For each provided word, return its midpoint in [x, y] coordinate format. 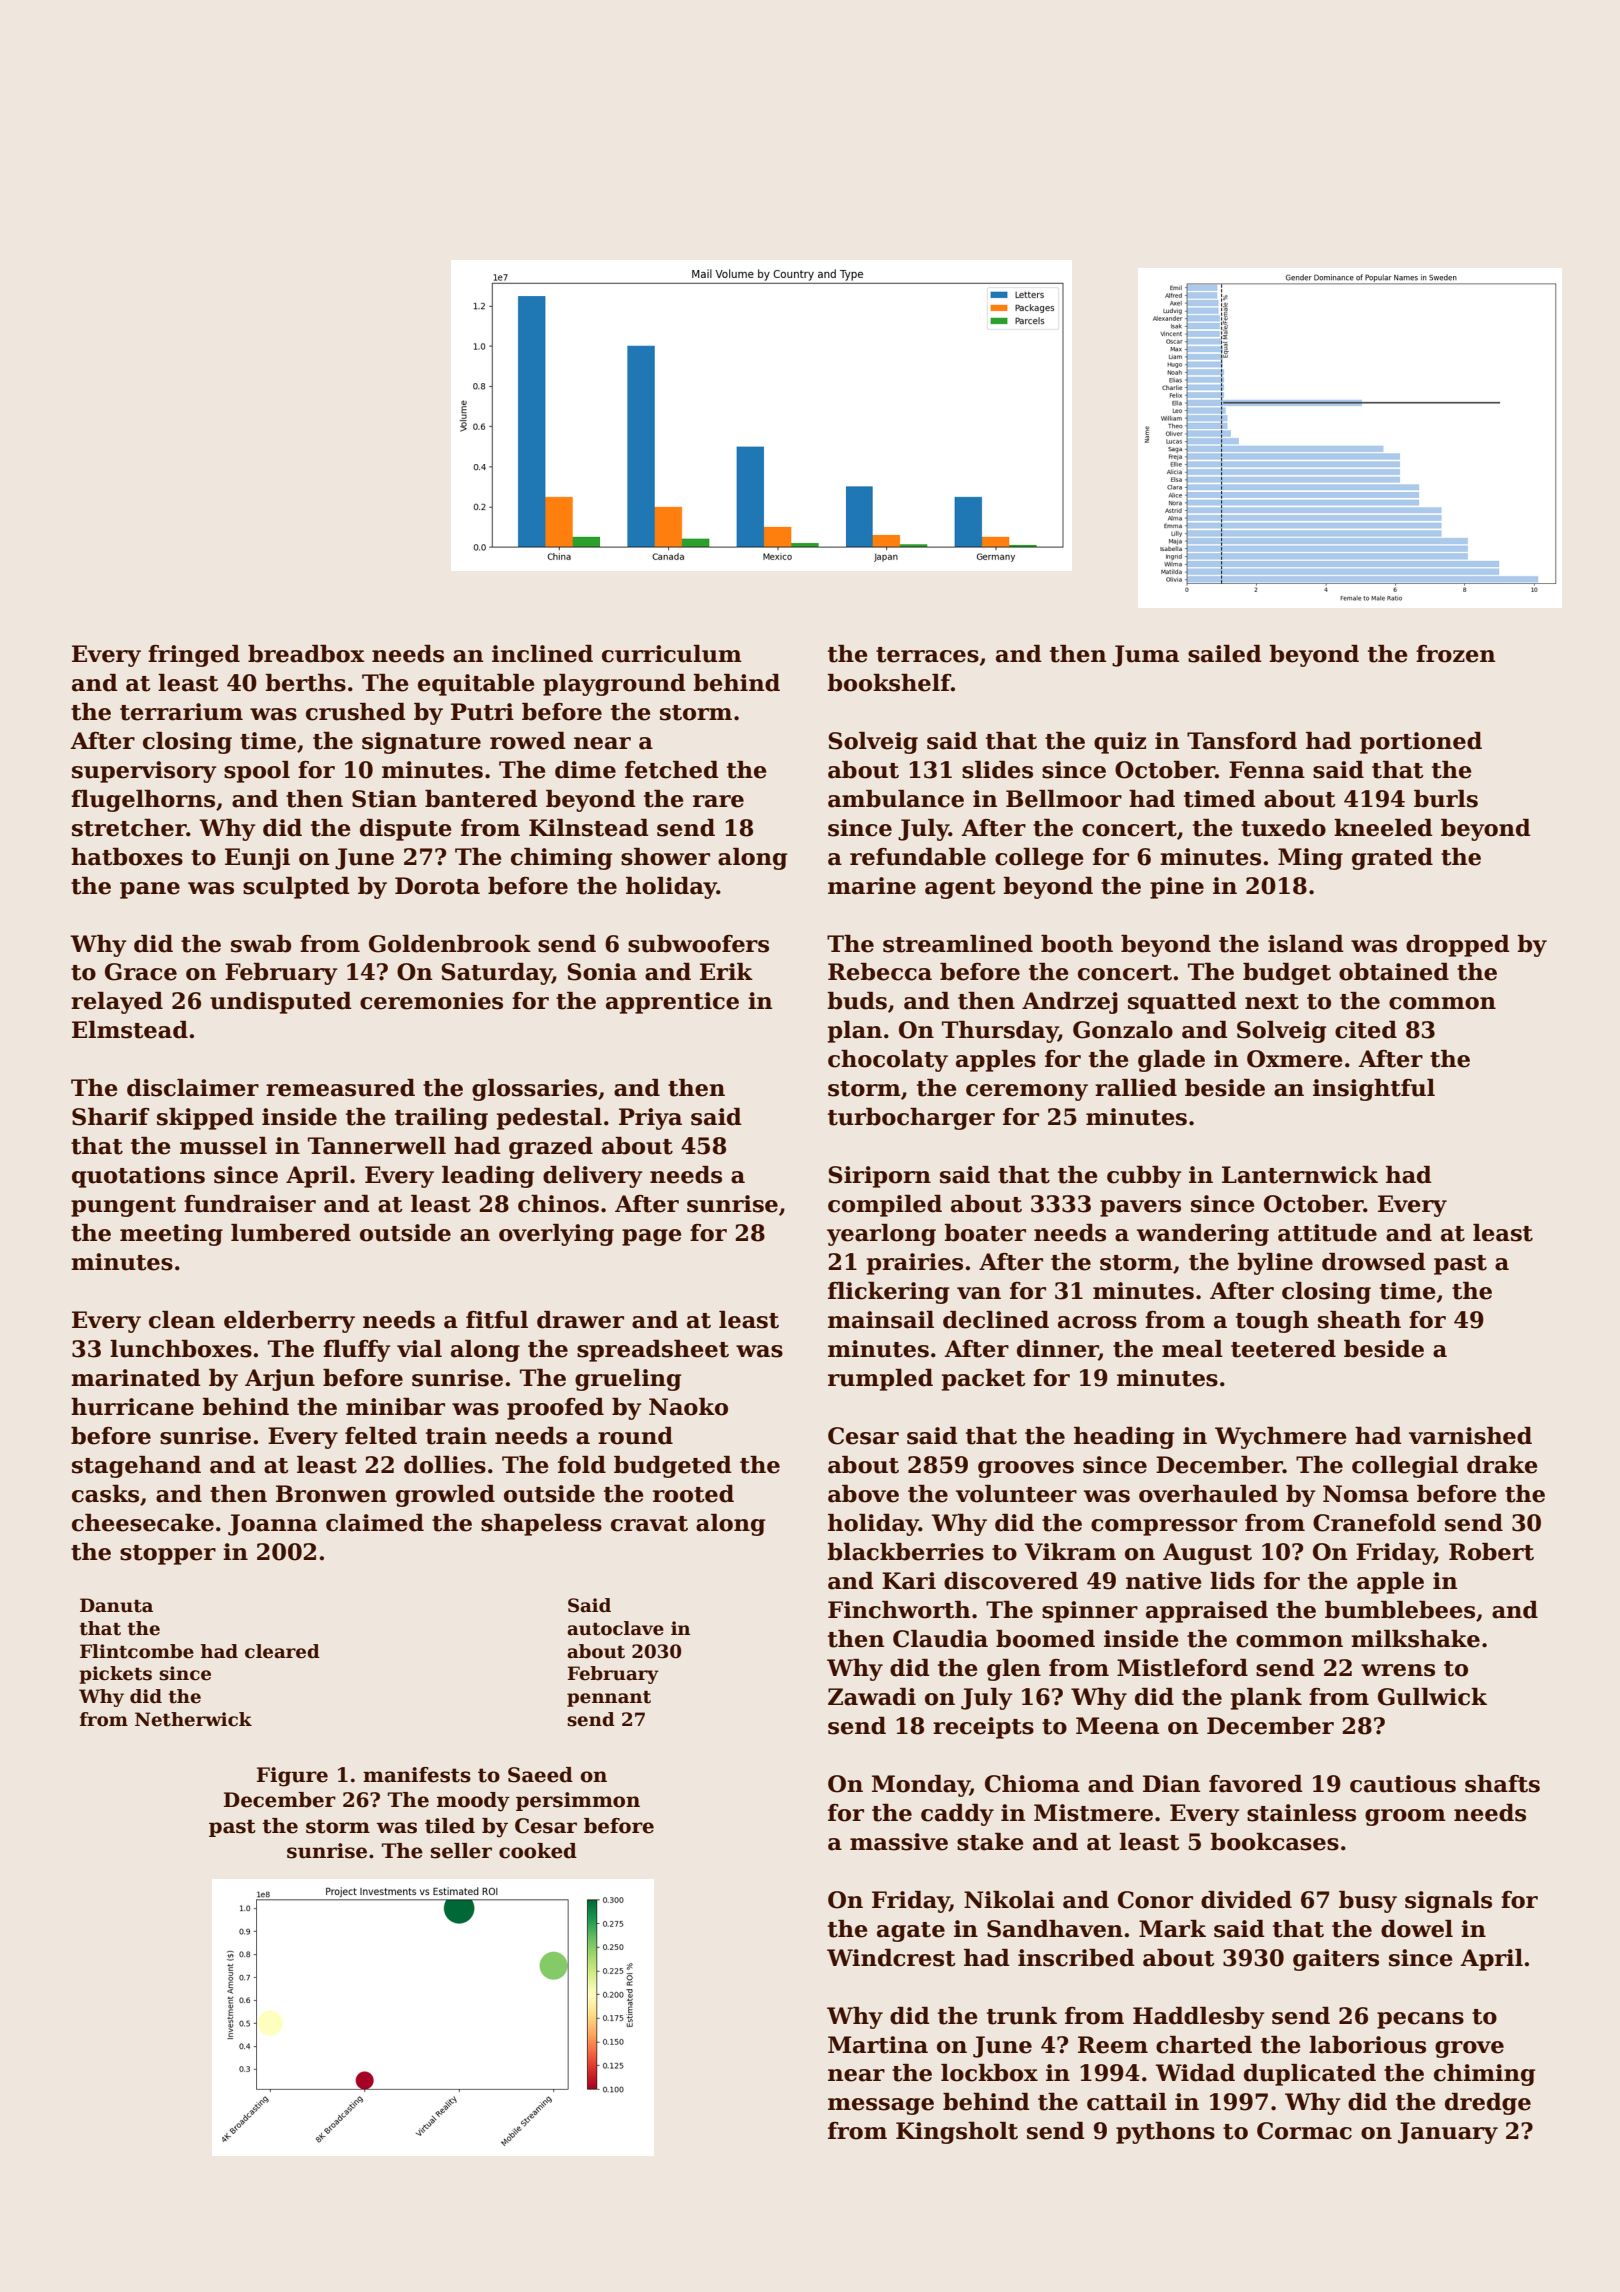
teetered [1283, 1349]
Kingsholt [957, 2133]
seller [461, 1851]
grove [1469, 2049]
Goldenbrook [450, 944]
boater [985, 1233]
